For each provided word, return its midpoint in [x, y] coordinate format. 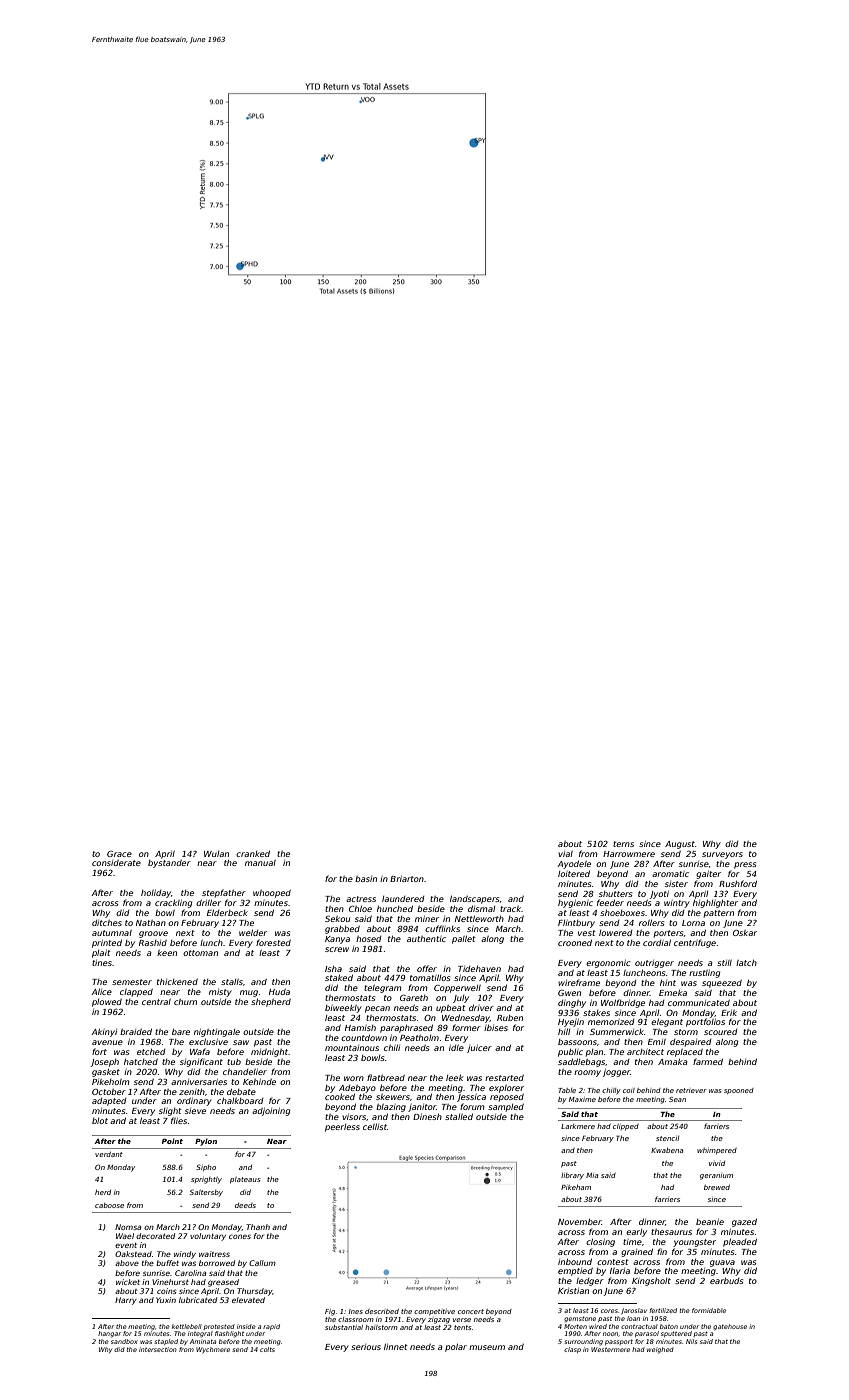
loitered [574, 873]
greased [223, 1283]
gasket [106, 1073]
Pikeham [576, 1187]
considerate [116, 863]
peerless [342, 1128]
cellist [375, 1127]
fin [662, 1251]
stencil [667, 1138]
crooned [575, 942]
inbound [575, 1261]
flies [179, 1120]
